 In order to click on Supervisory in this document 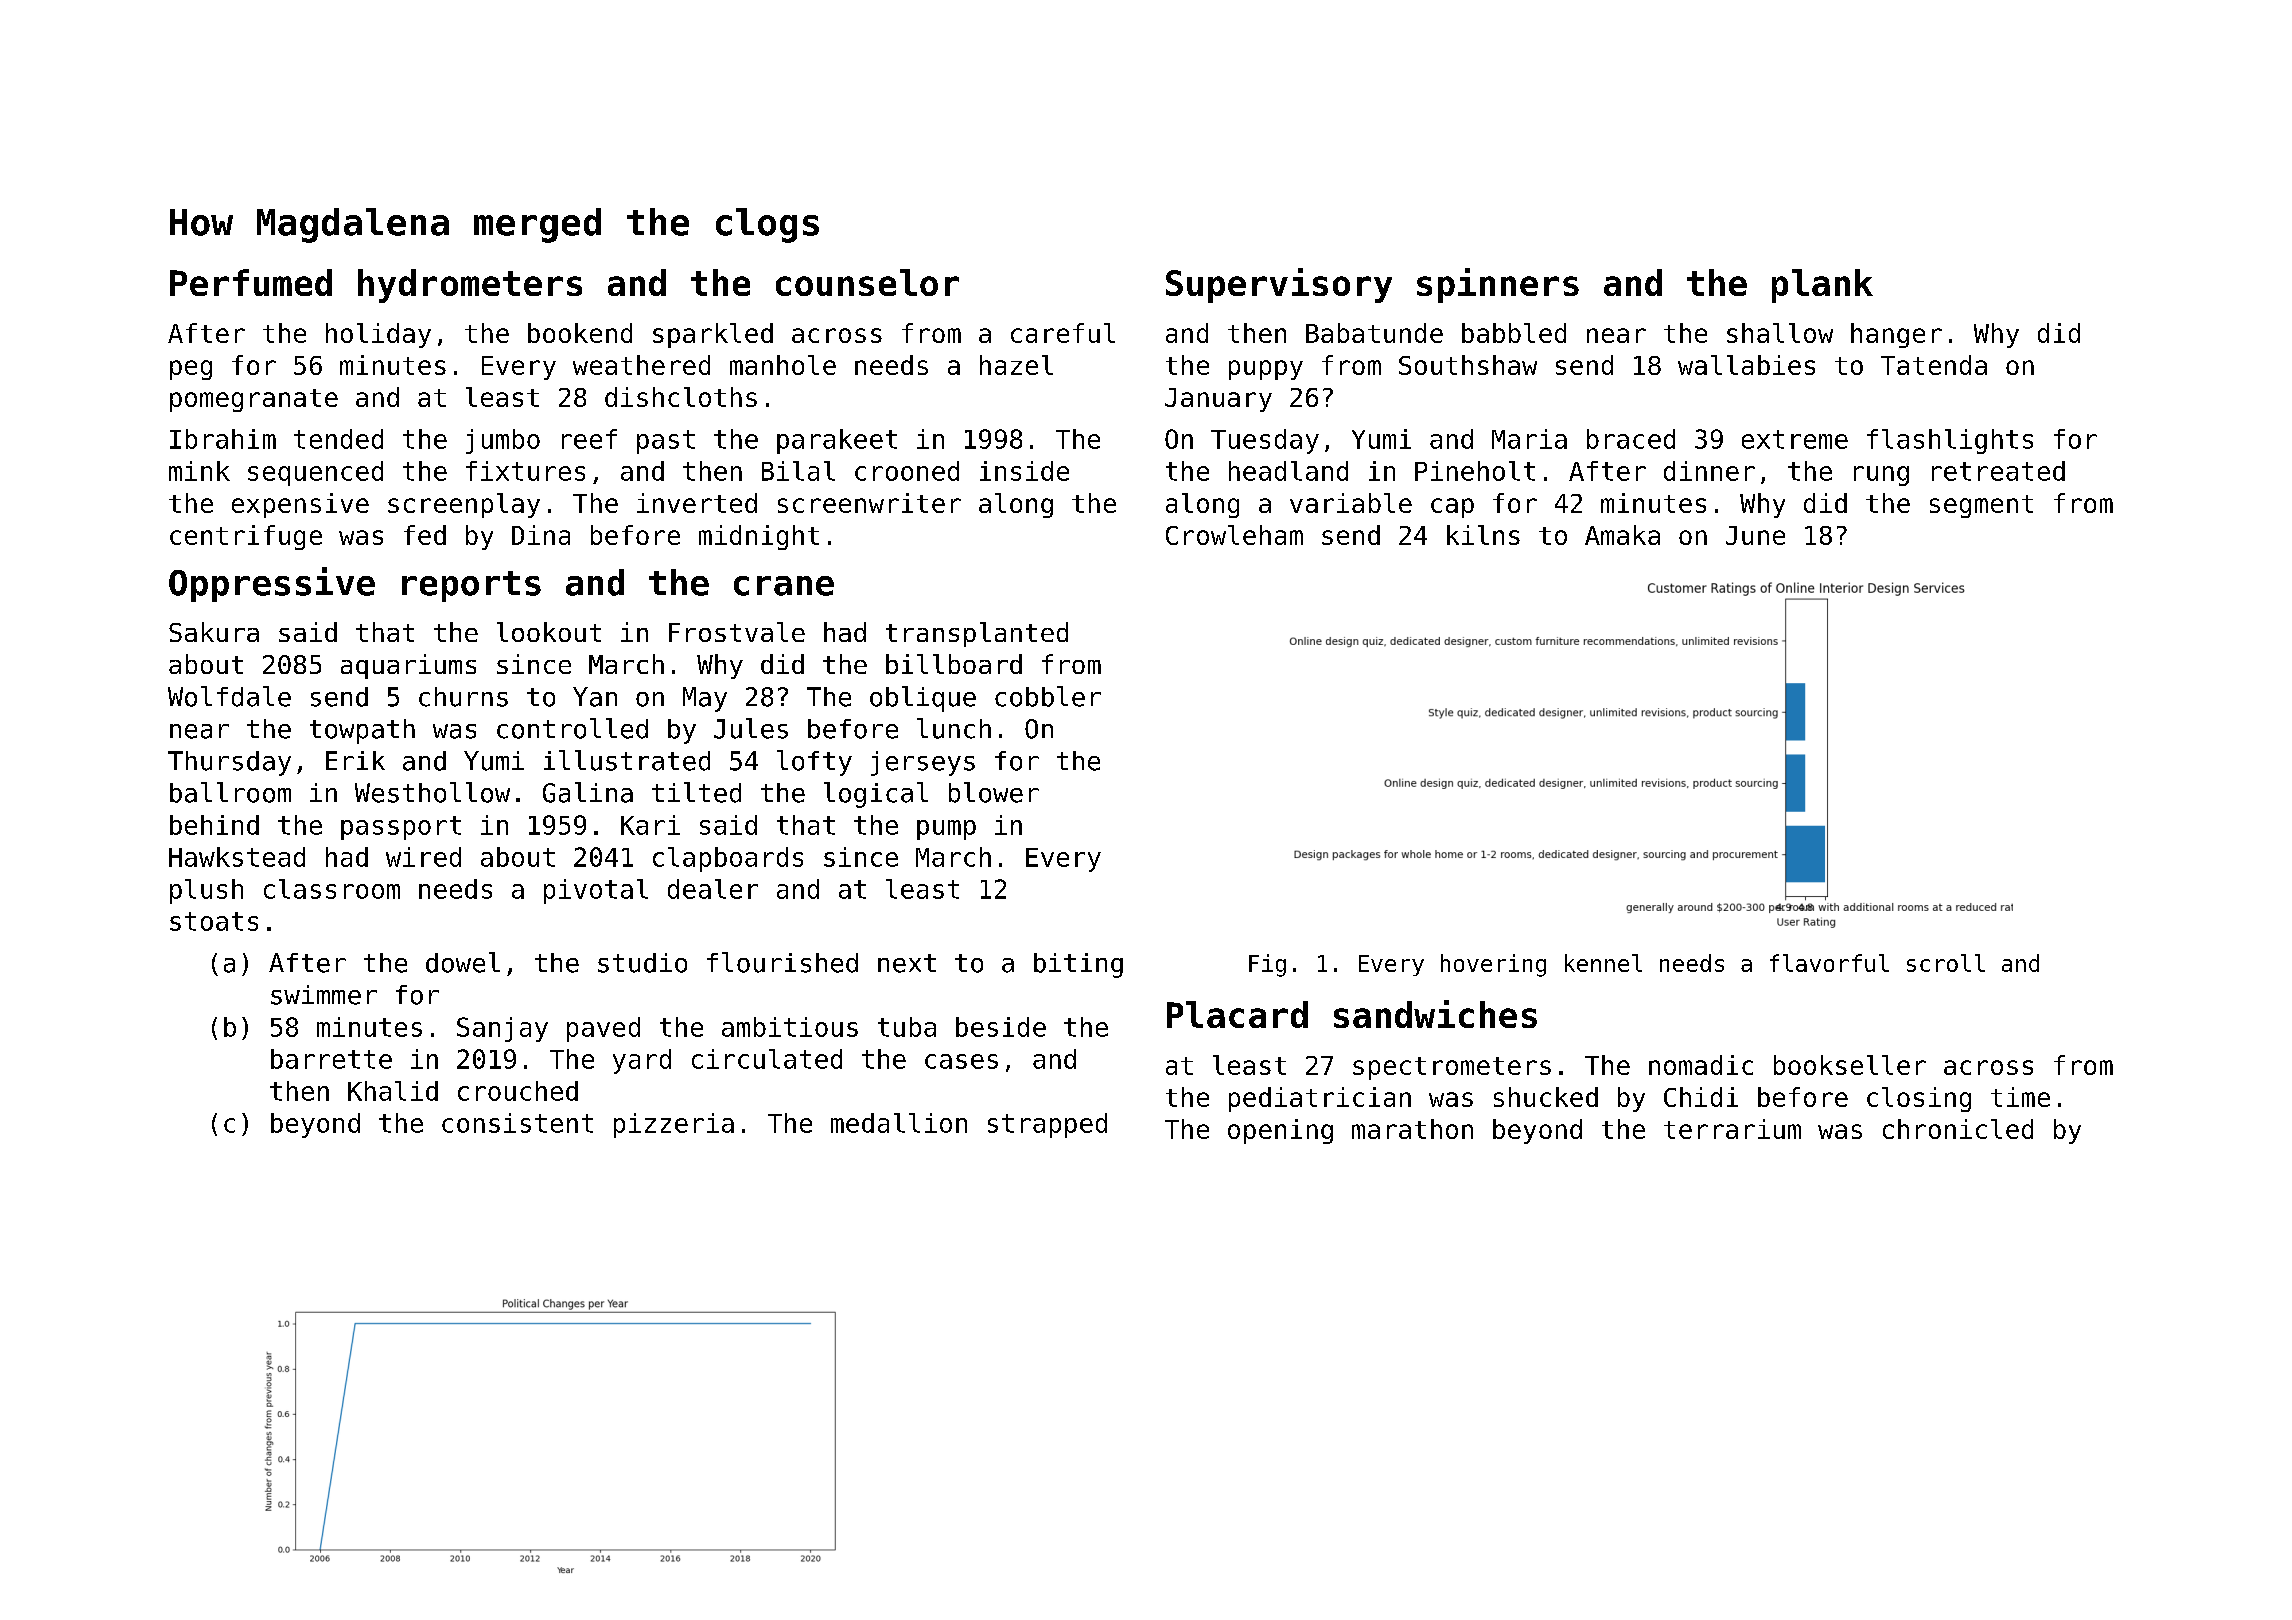, I will do `click(1279, 285)`.
